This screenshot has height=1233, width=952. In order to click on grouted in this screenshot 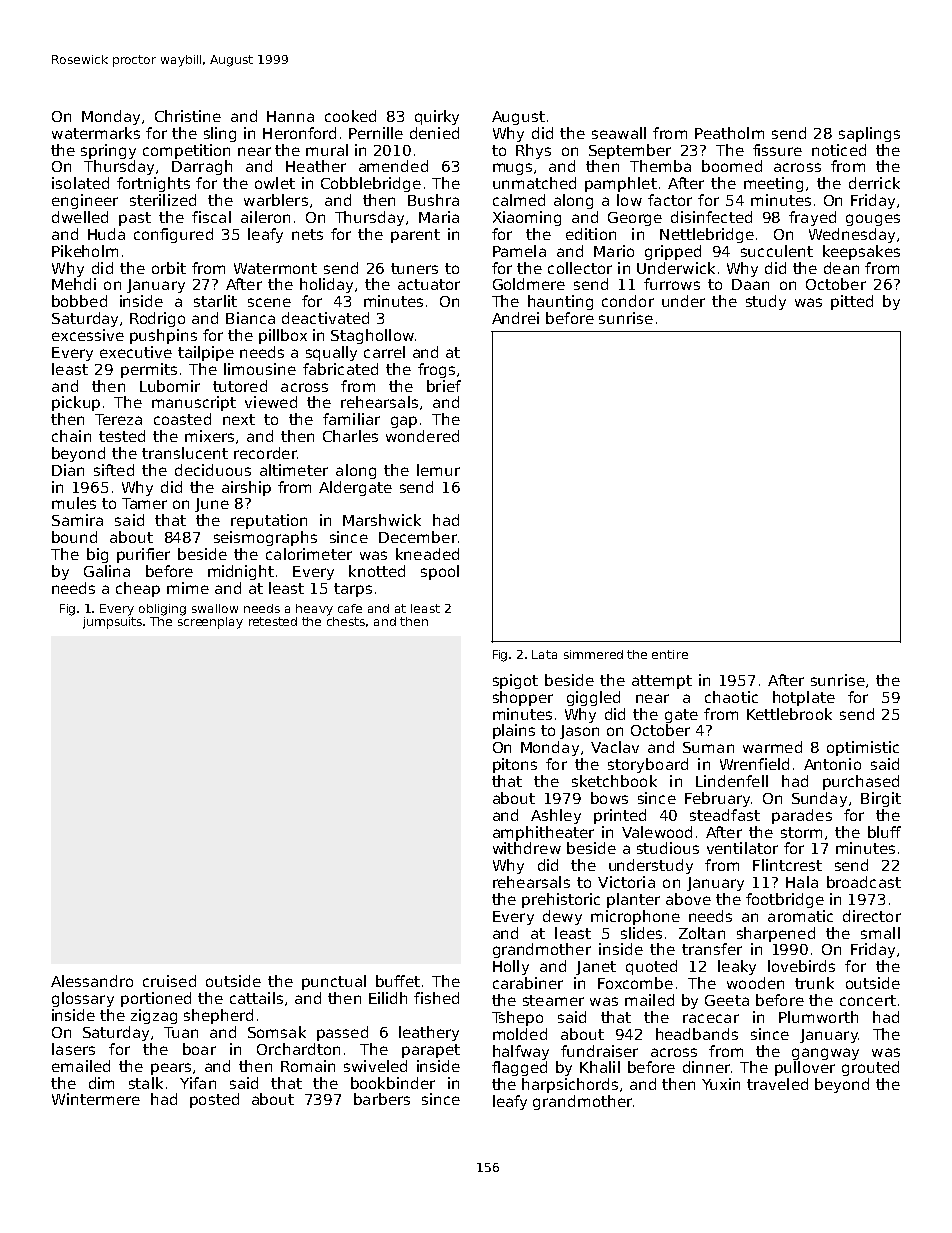, I will do `click(870, 1068)`.
